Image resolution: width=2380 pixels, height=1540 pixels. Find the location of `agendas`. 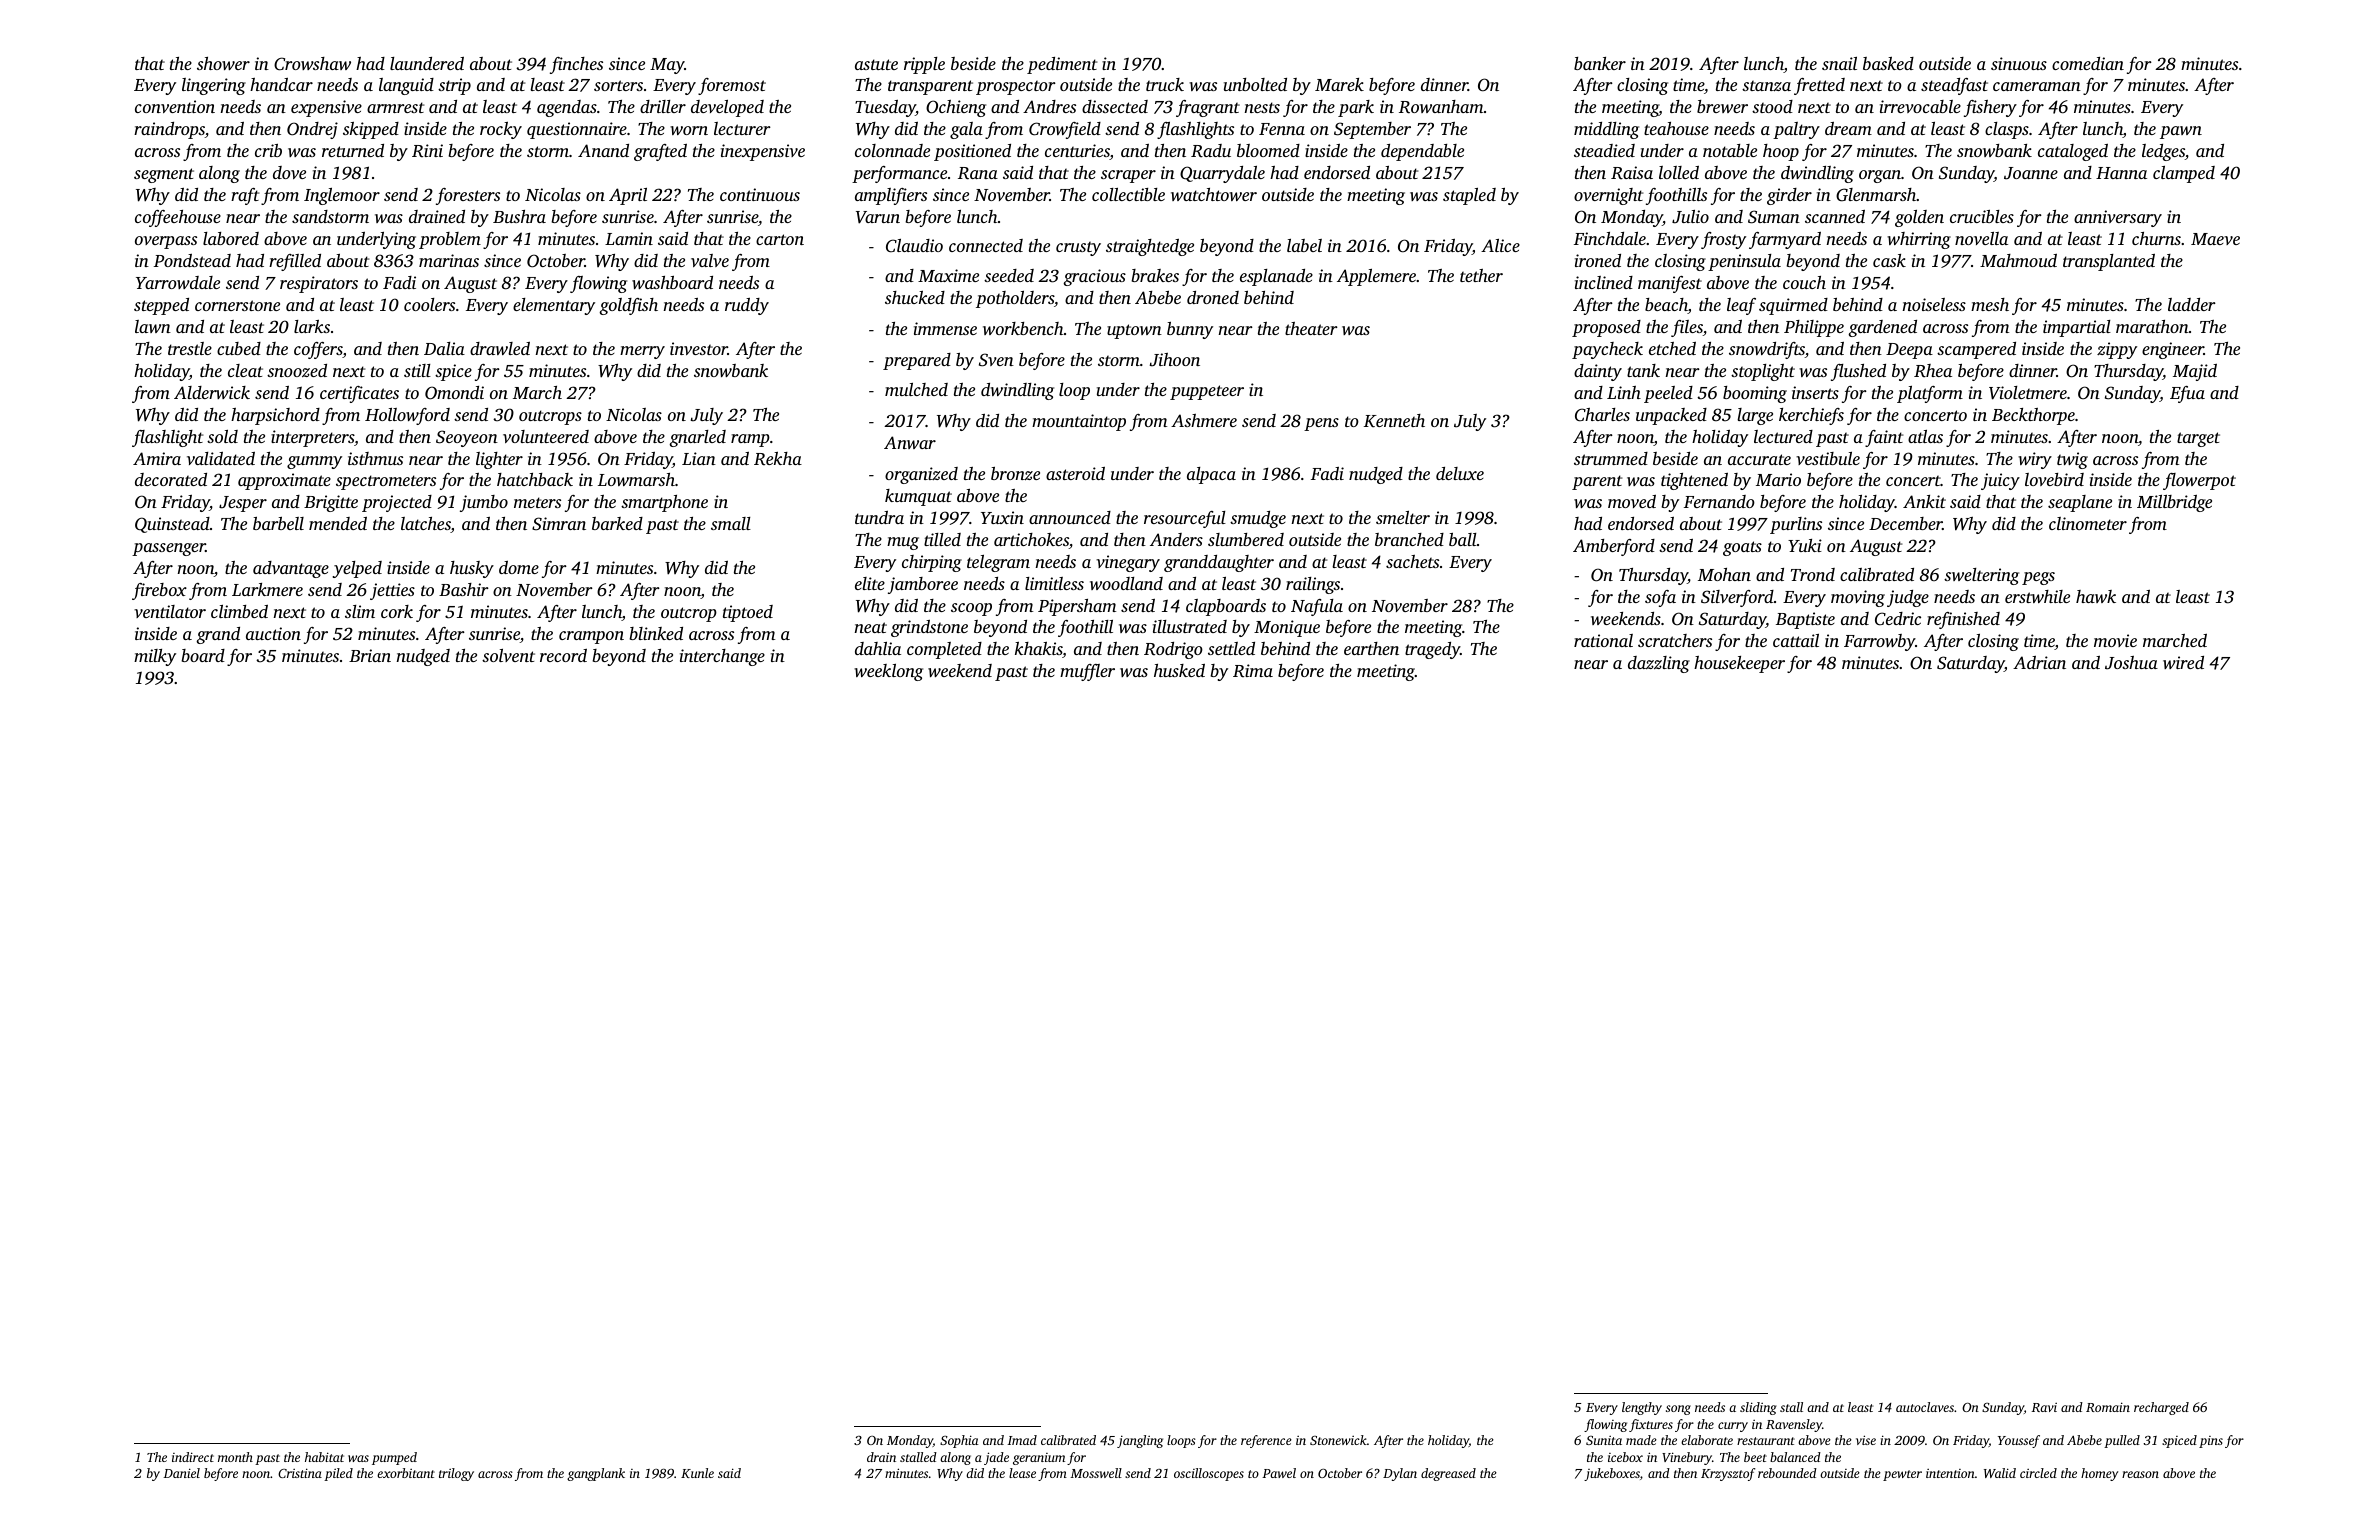

agendas is located at coordinates (567, 108).
